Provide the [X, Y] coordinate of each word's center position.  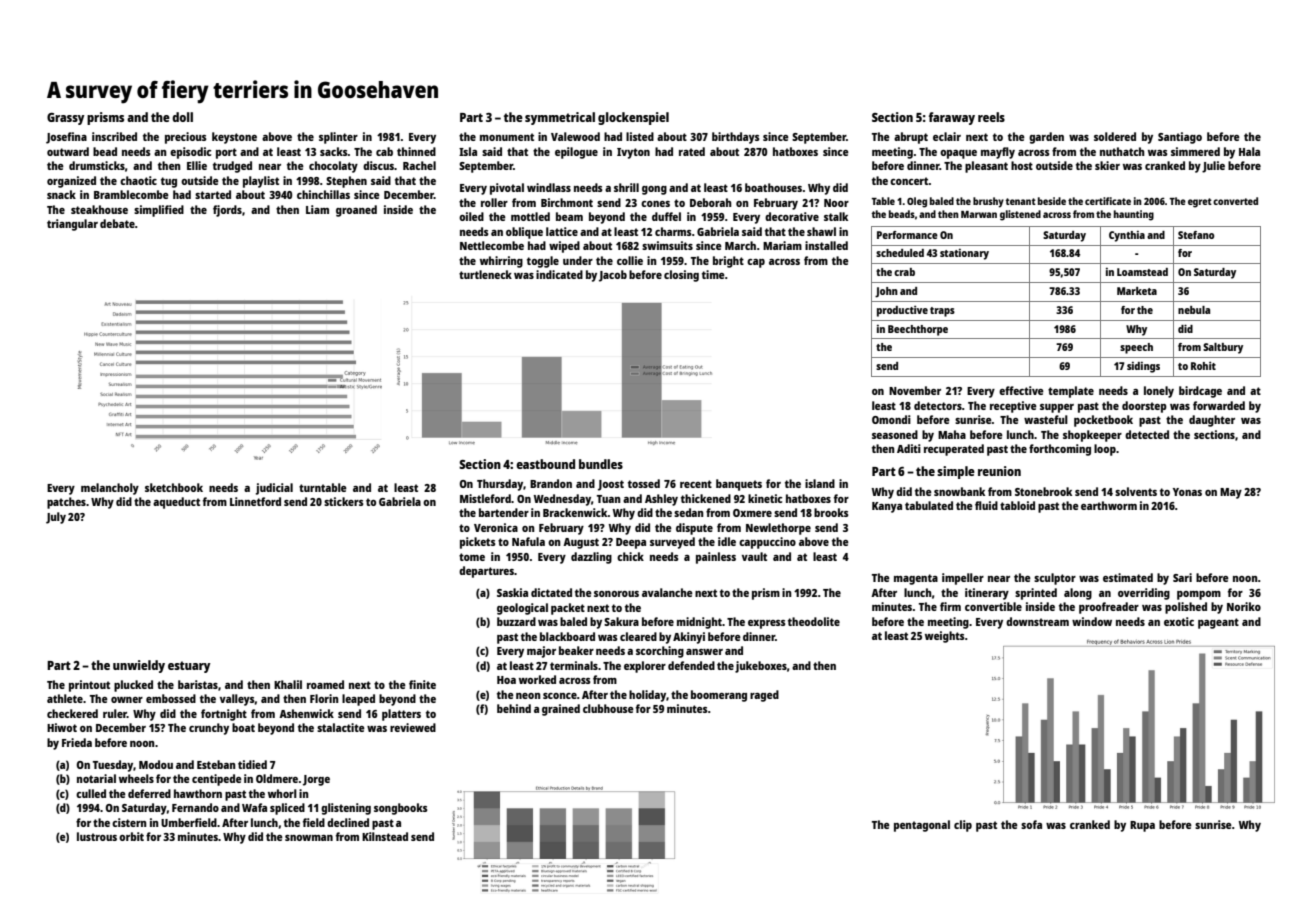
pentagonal [922, 826]
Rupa [1142, 826]
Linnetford [255, 501]
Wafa [254, 807]
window [1092, 621]
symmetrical [560, 118]
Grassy [66, 119]
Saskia [512, 592]
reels [991, 117]
